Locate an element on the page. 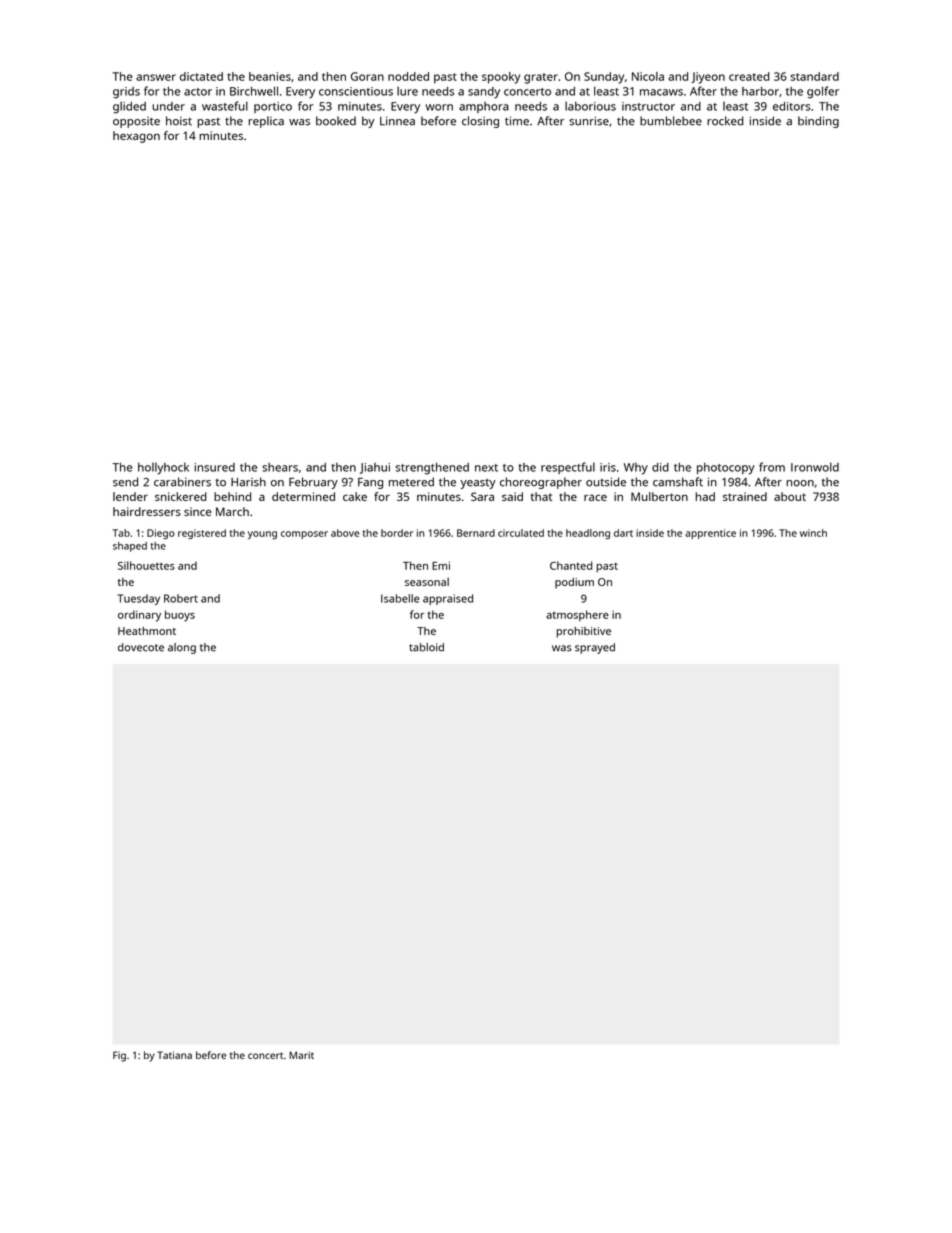  nodded is located at coordinates (408, 76).
